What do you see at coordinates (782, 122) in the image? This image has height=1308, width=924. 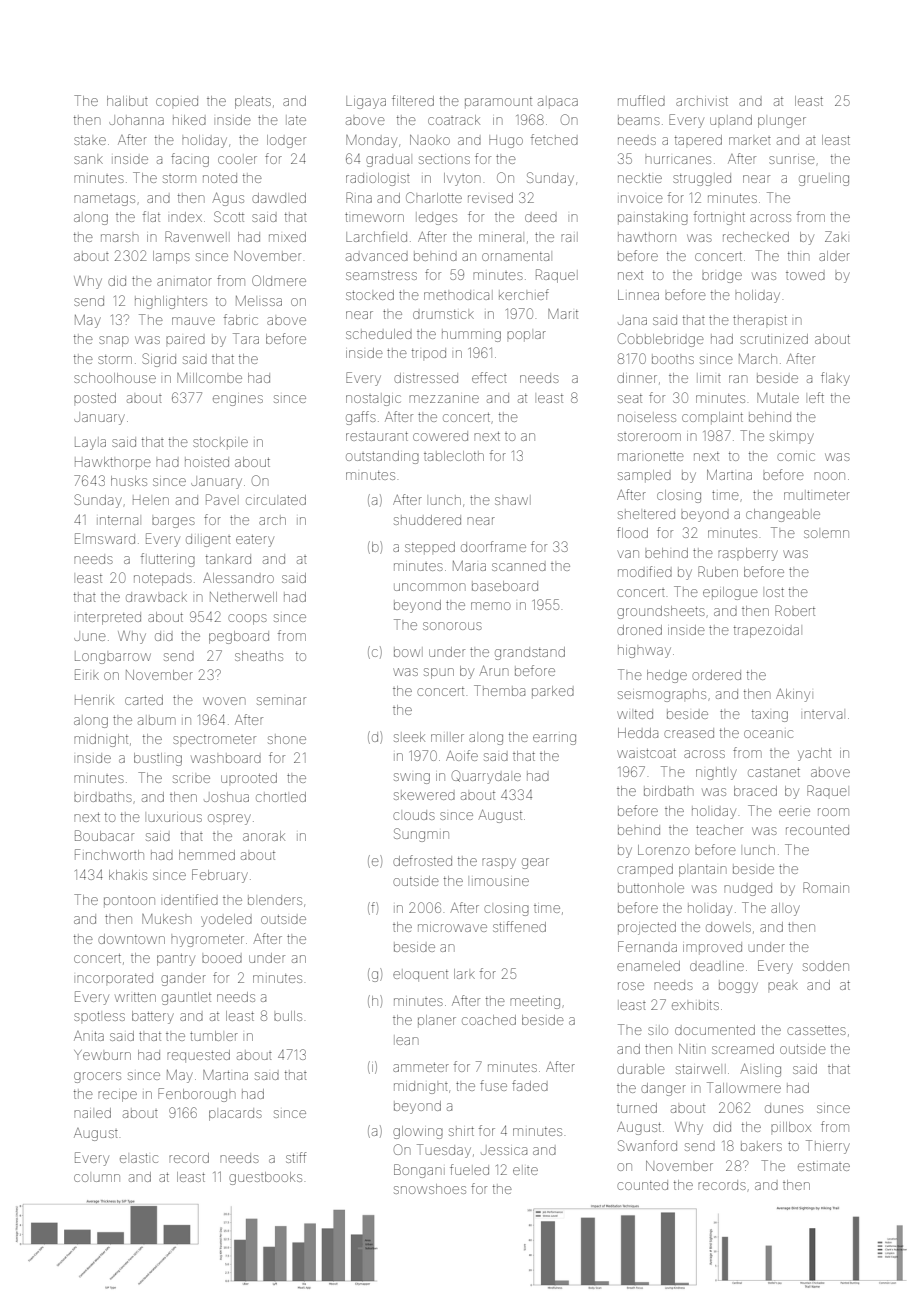 I see `plunger` at bounding box center [782, 122].
